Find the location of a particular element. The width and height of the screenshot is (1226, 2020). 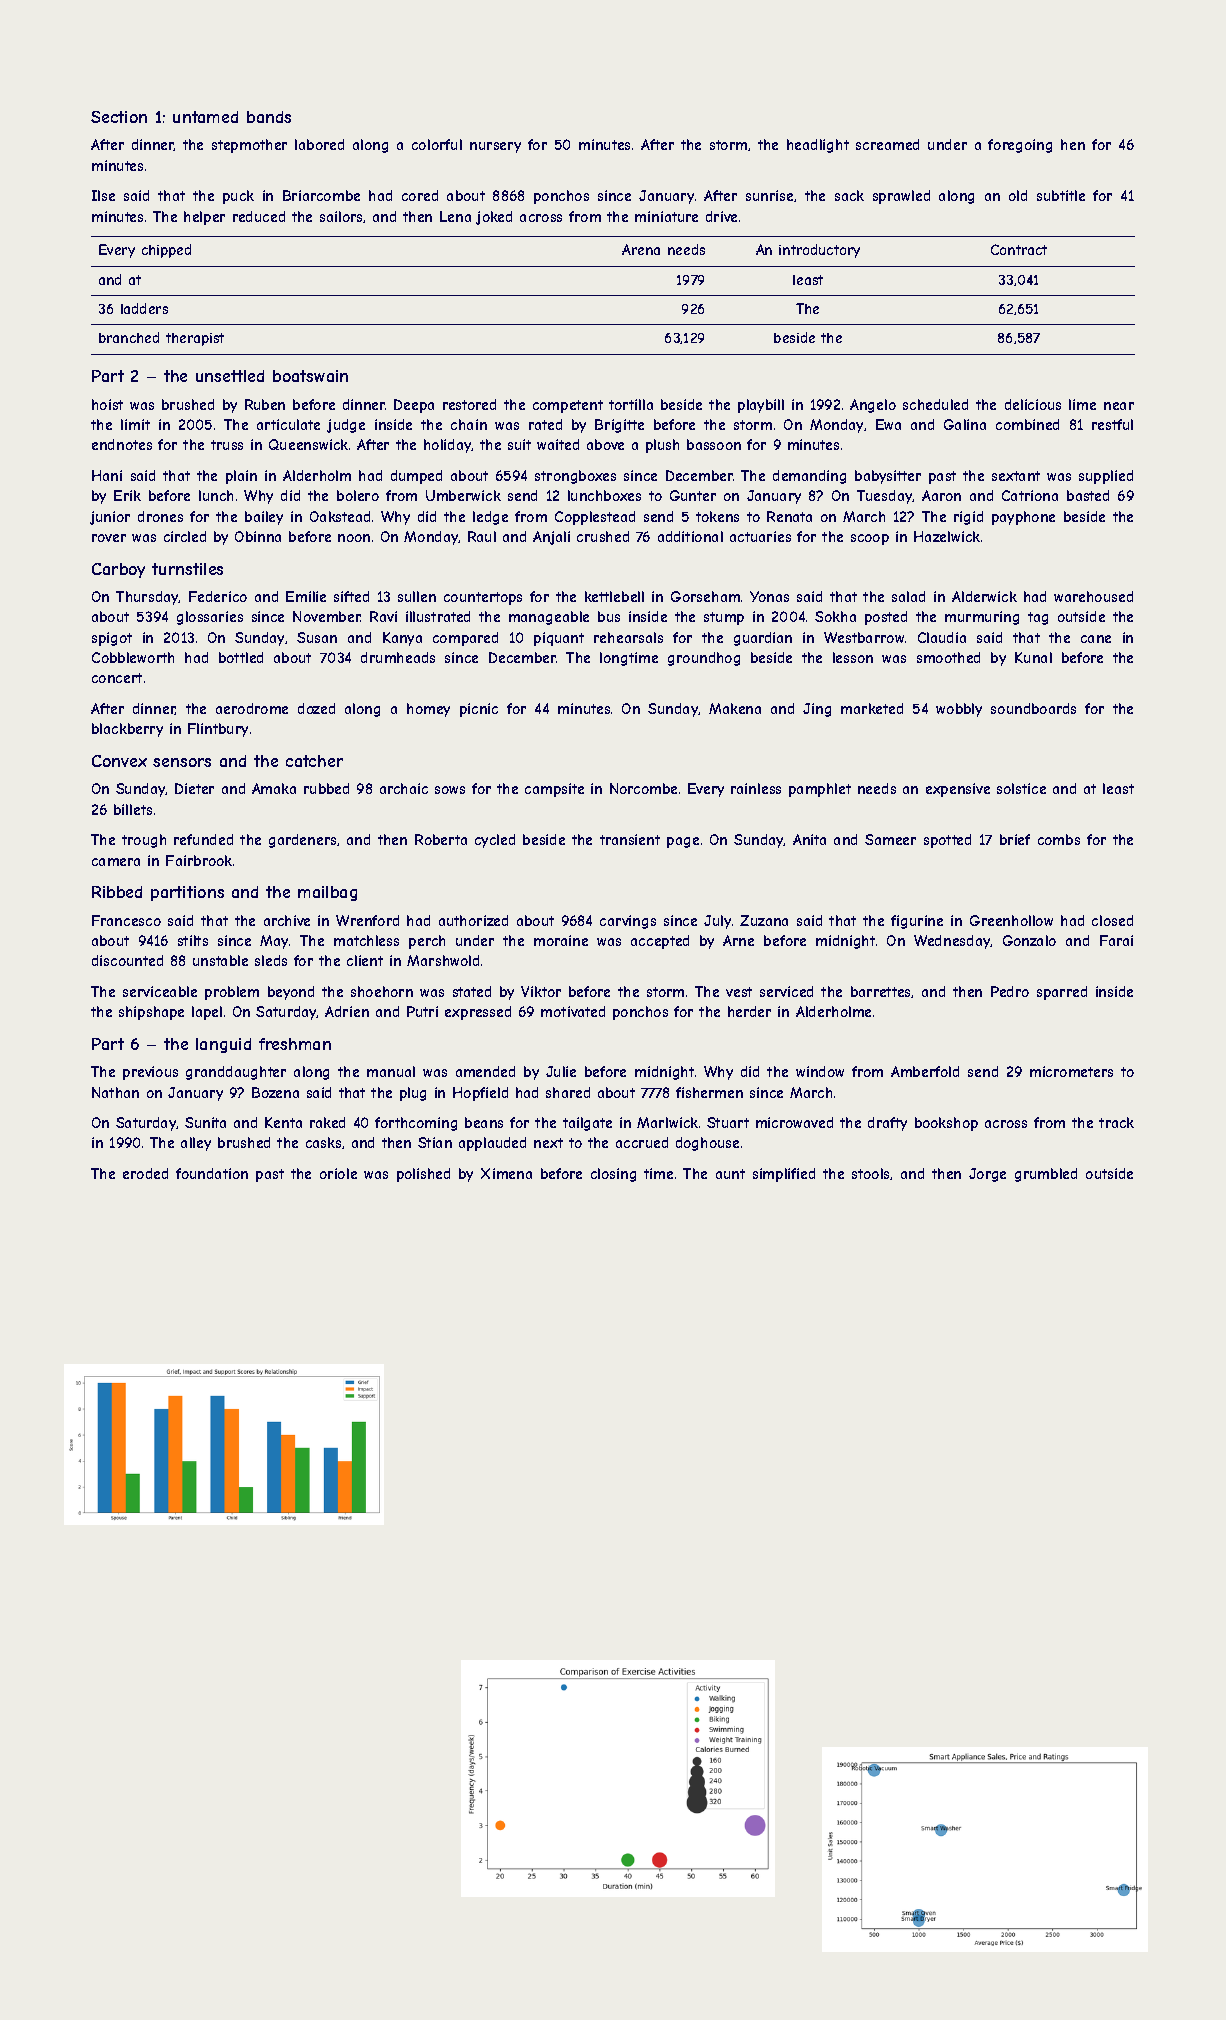

plain is located at coordinates (241, 477).
